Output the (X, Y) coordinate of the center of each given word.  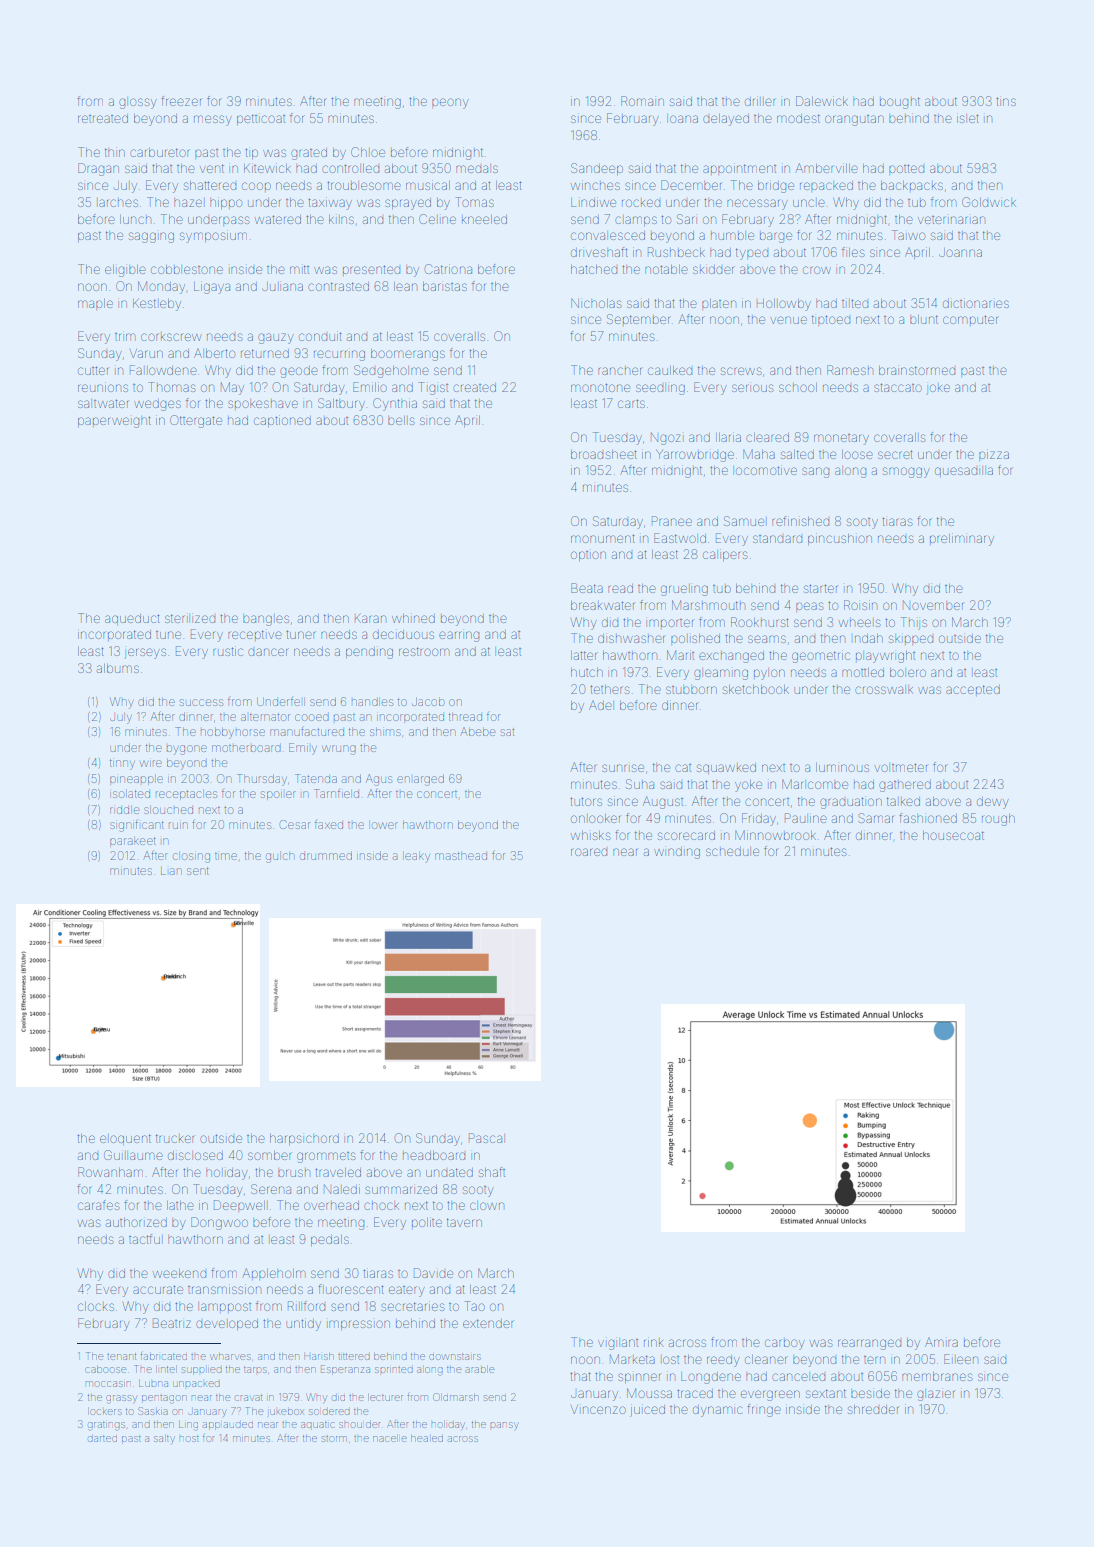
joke (938, 389)
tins (1006, 101)
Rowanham (110, 1172)
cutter (93, 370)
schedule (732, 851)
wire (151, 763)
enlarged (420, 780)
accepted (973, 689)
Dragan (98, 169)
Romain (642, 101)
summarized (401, 1189)
